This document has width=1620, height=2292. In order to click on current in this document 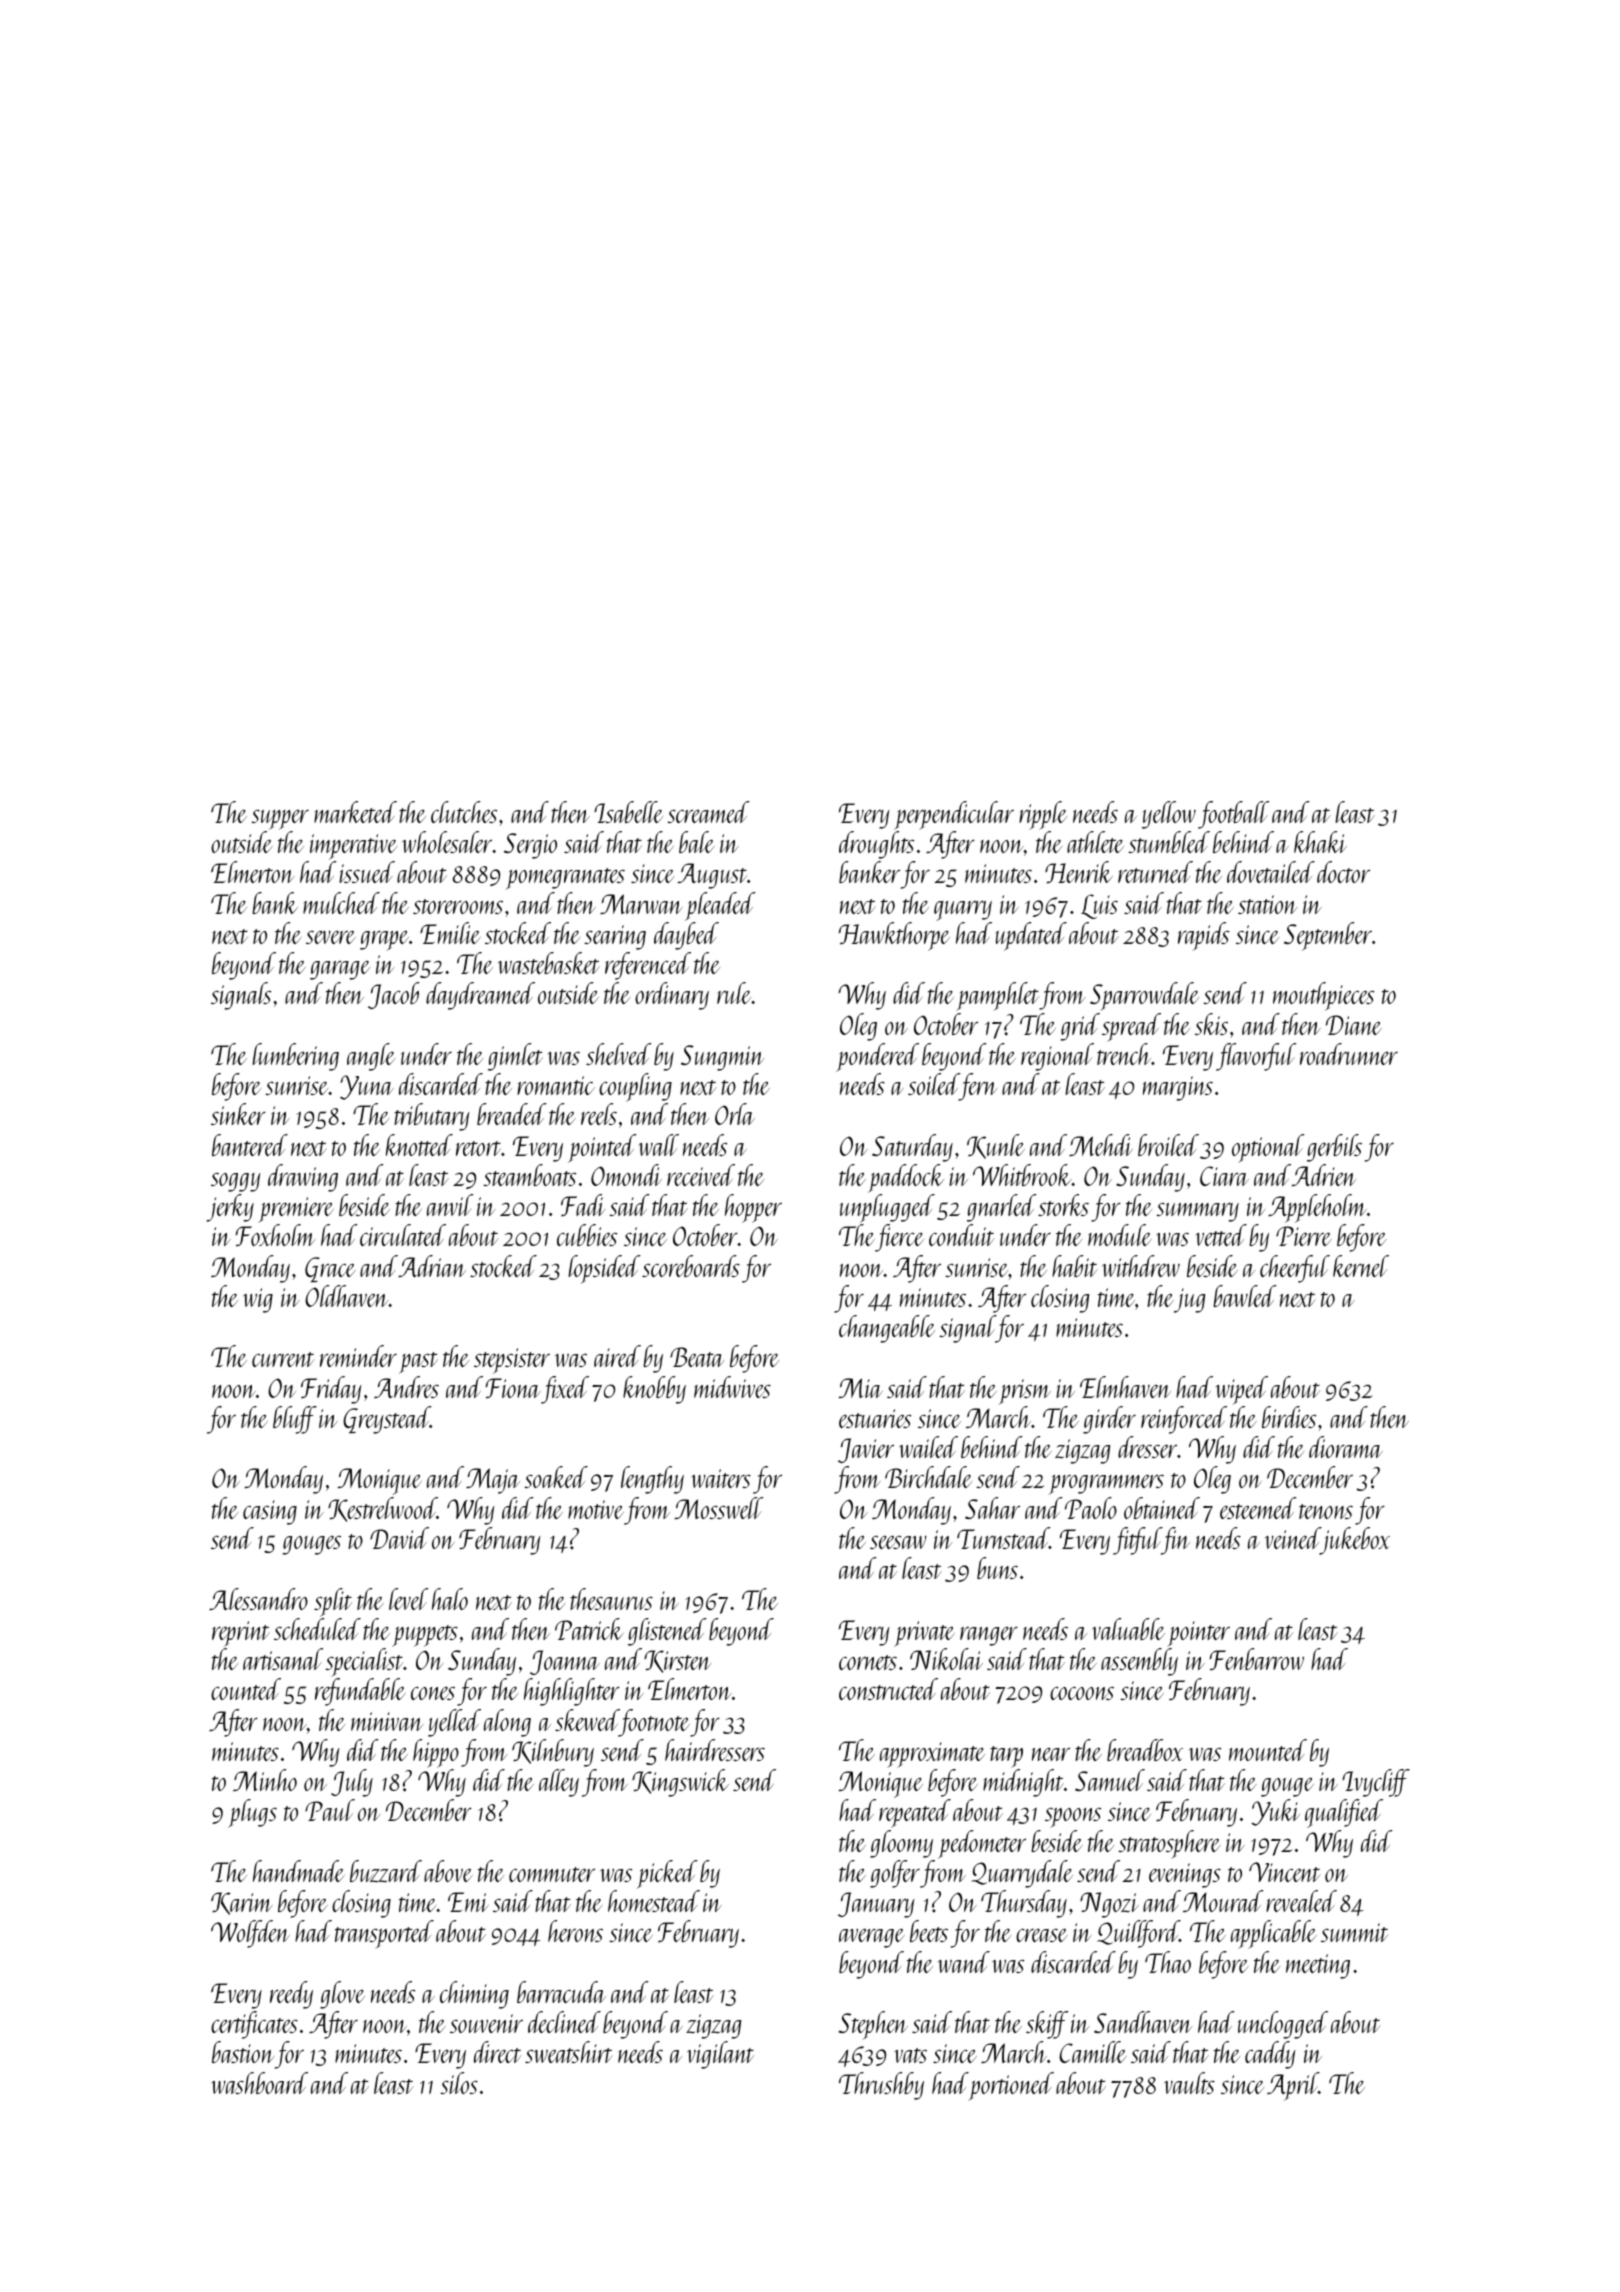, I will do `click(283, 1359)`.
